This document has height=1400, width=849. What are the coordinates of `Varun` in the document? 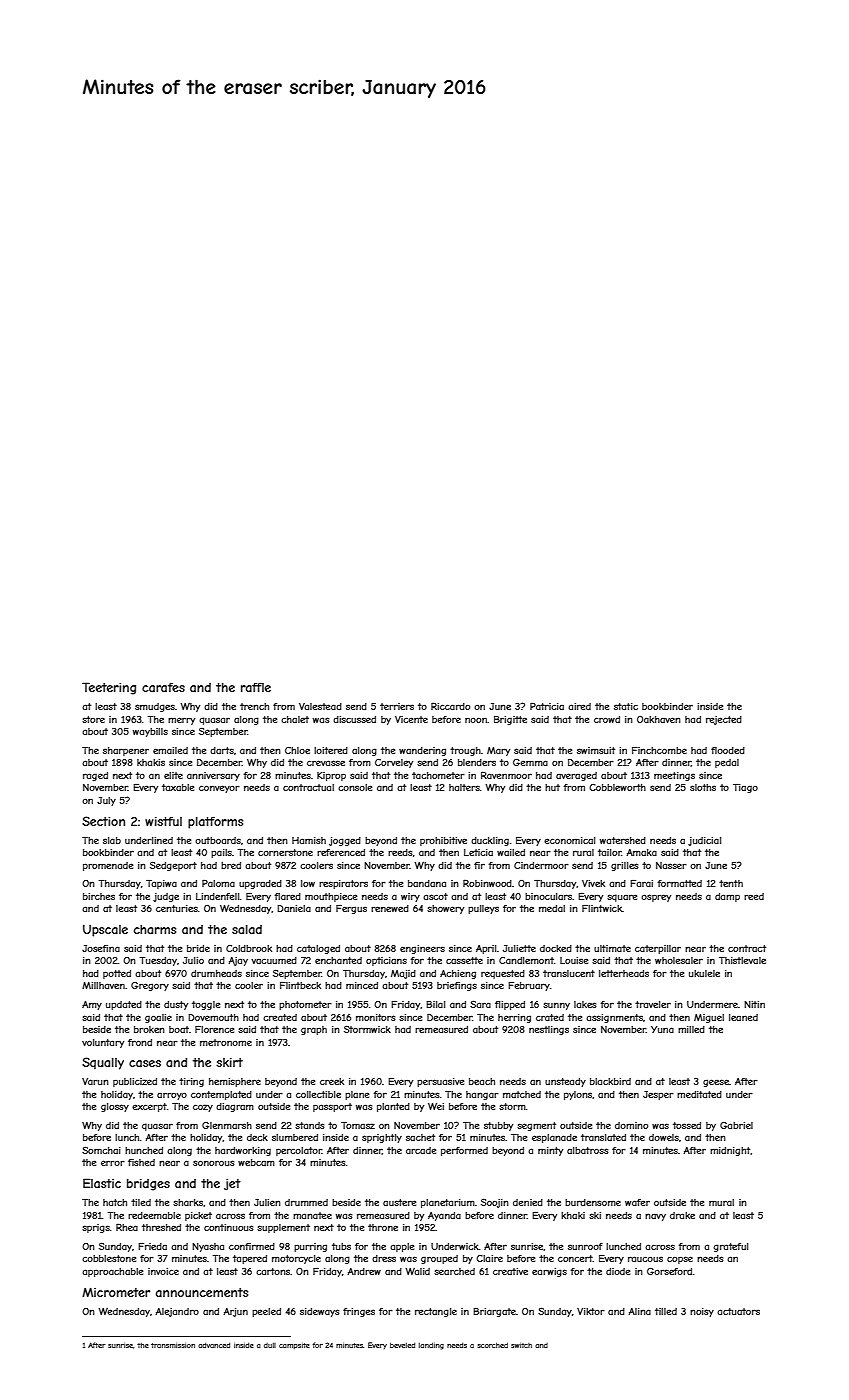 It's located at (95, 1081).
